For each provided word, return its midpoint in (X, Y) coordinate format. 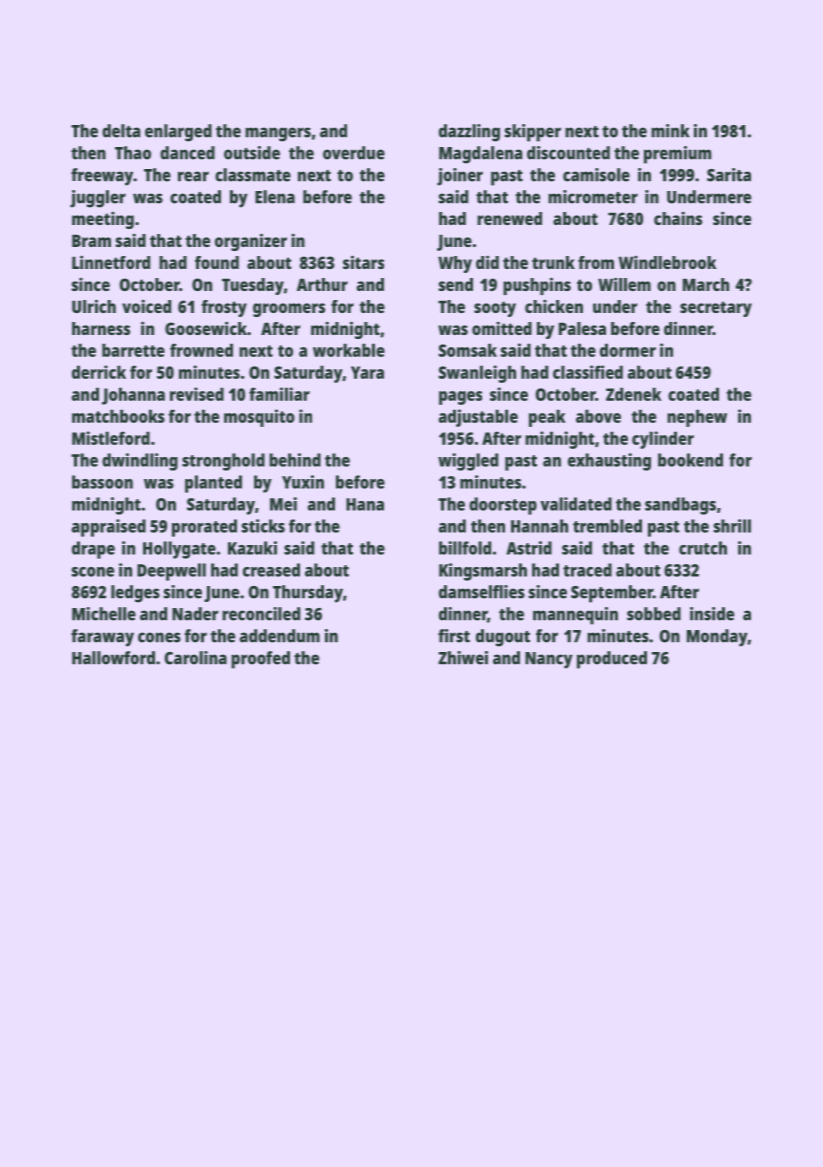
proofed (260, 660)
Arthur (322, 284)
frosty (224, 308)
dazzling (469, 133)
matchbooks (118, 416)
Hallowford (113, 658)
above (598, 416)
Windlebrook (667, 262)
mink (670, 131)
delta (121, 131)
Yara (367, 372)
